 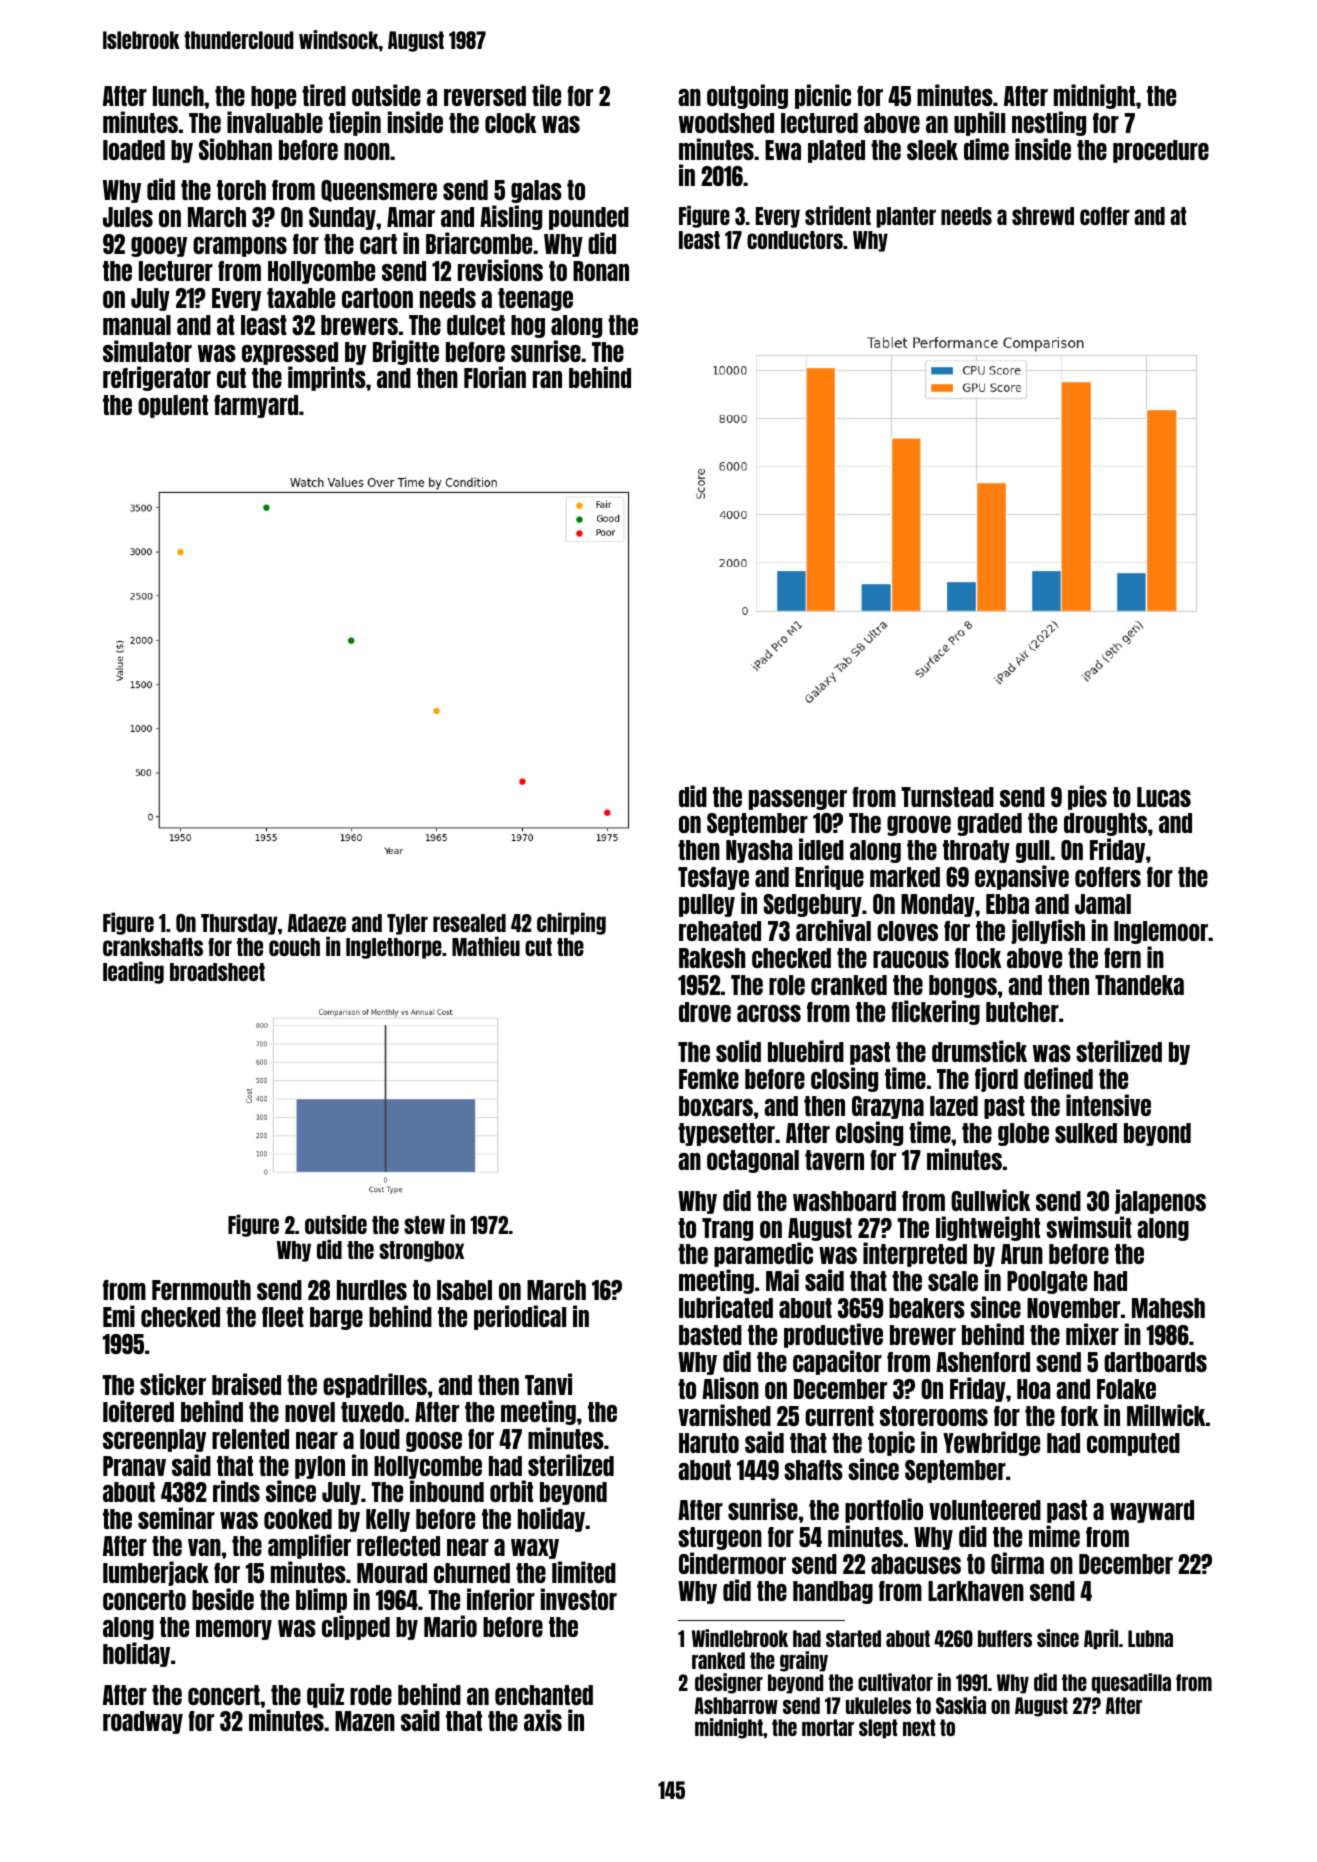 I want to click on next, so click(x=919, y=1727).
